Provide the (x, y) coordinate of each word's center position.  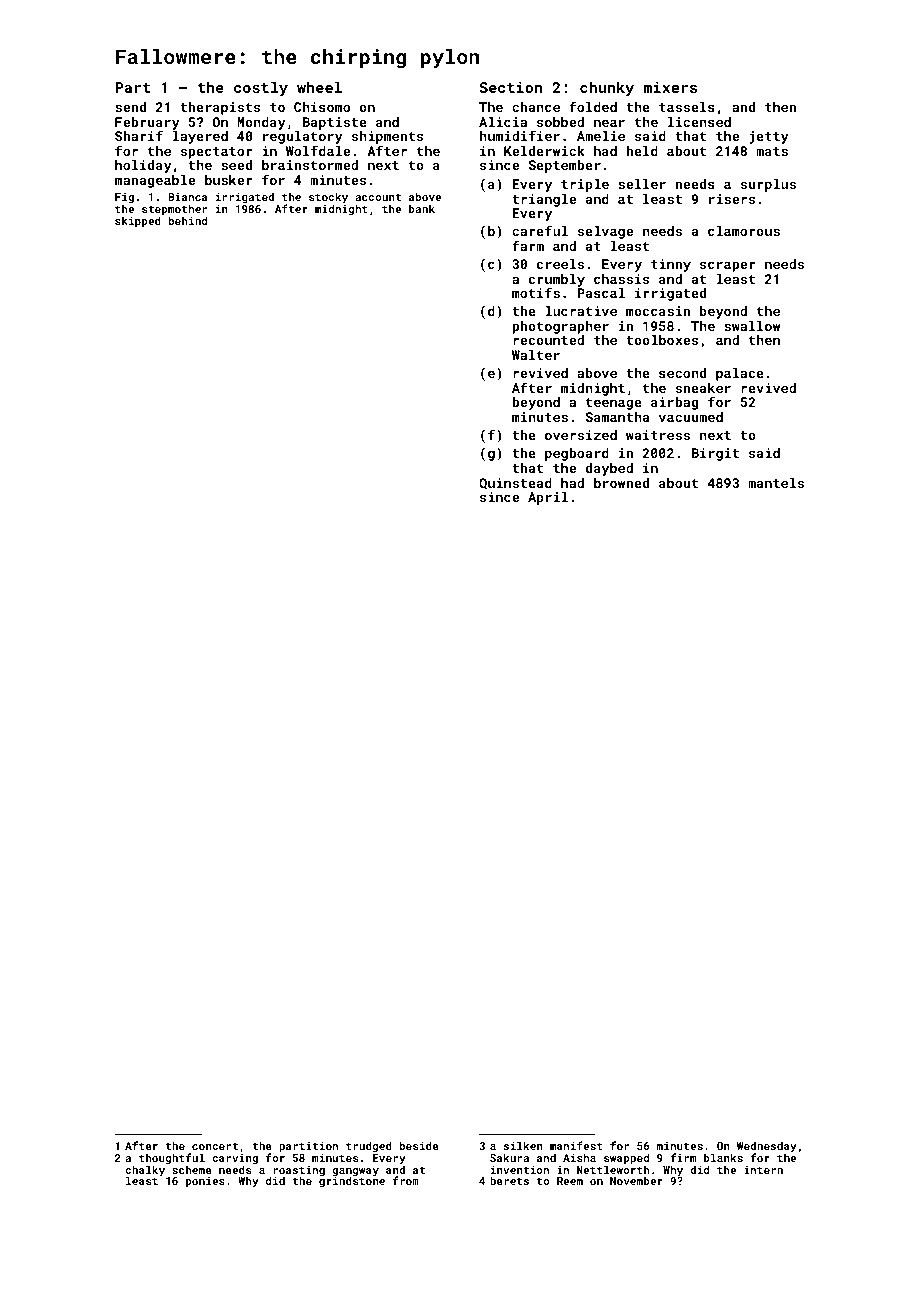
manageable (155, 181)
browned (621, 483)
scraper (728, 266)
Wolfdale (318, 150)
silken (523, 1145)
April (548, 498)
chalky (145, 1171)
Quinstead (515, 484)
